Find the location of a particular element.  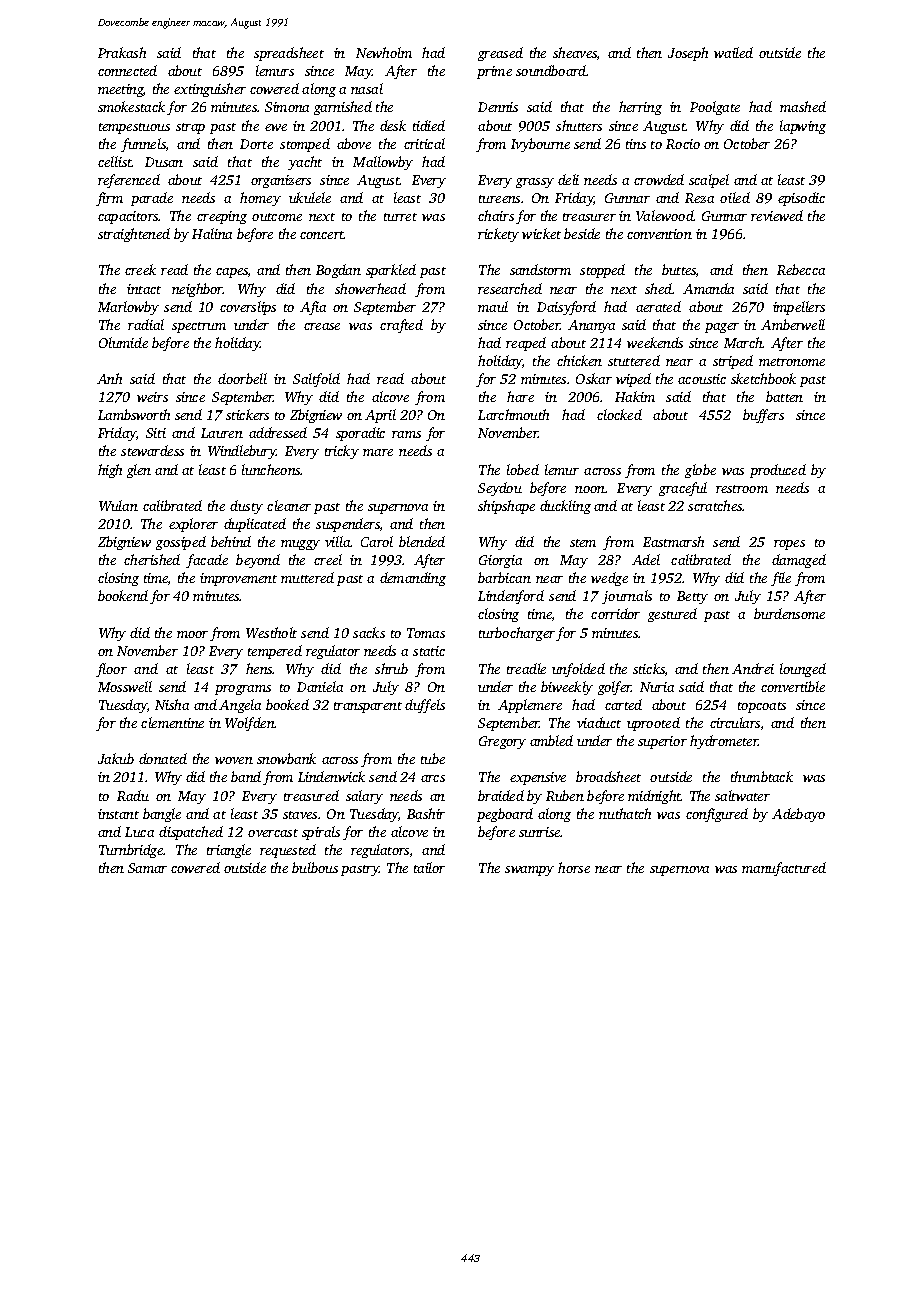

bangle is located at coordinates (162, 815).
